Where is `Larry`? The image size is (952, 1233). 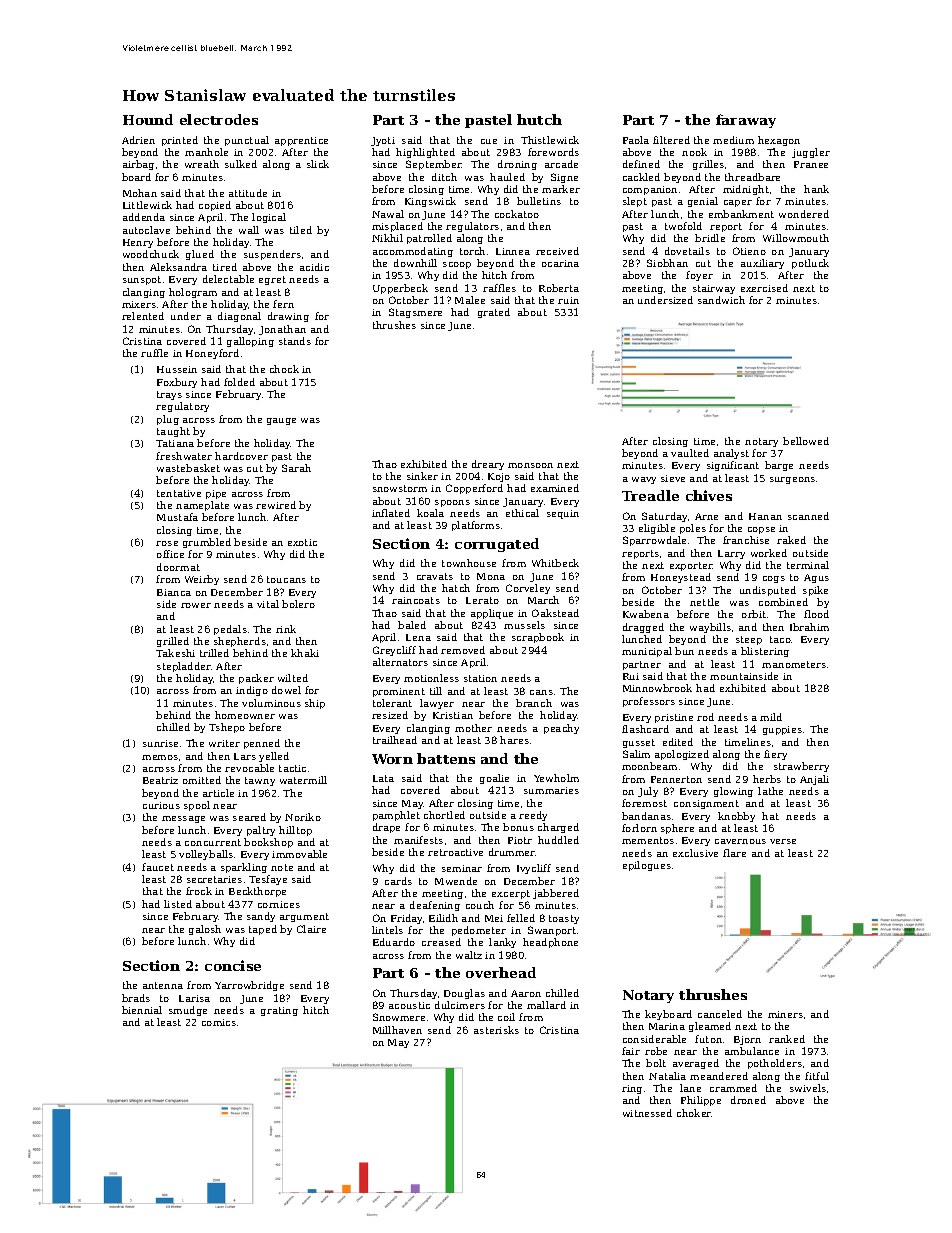
Larry is located at coordinates (731, 554).
